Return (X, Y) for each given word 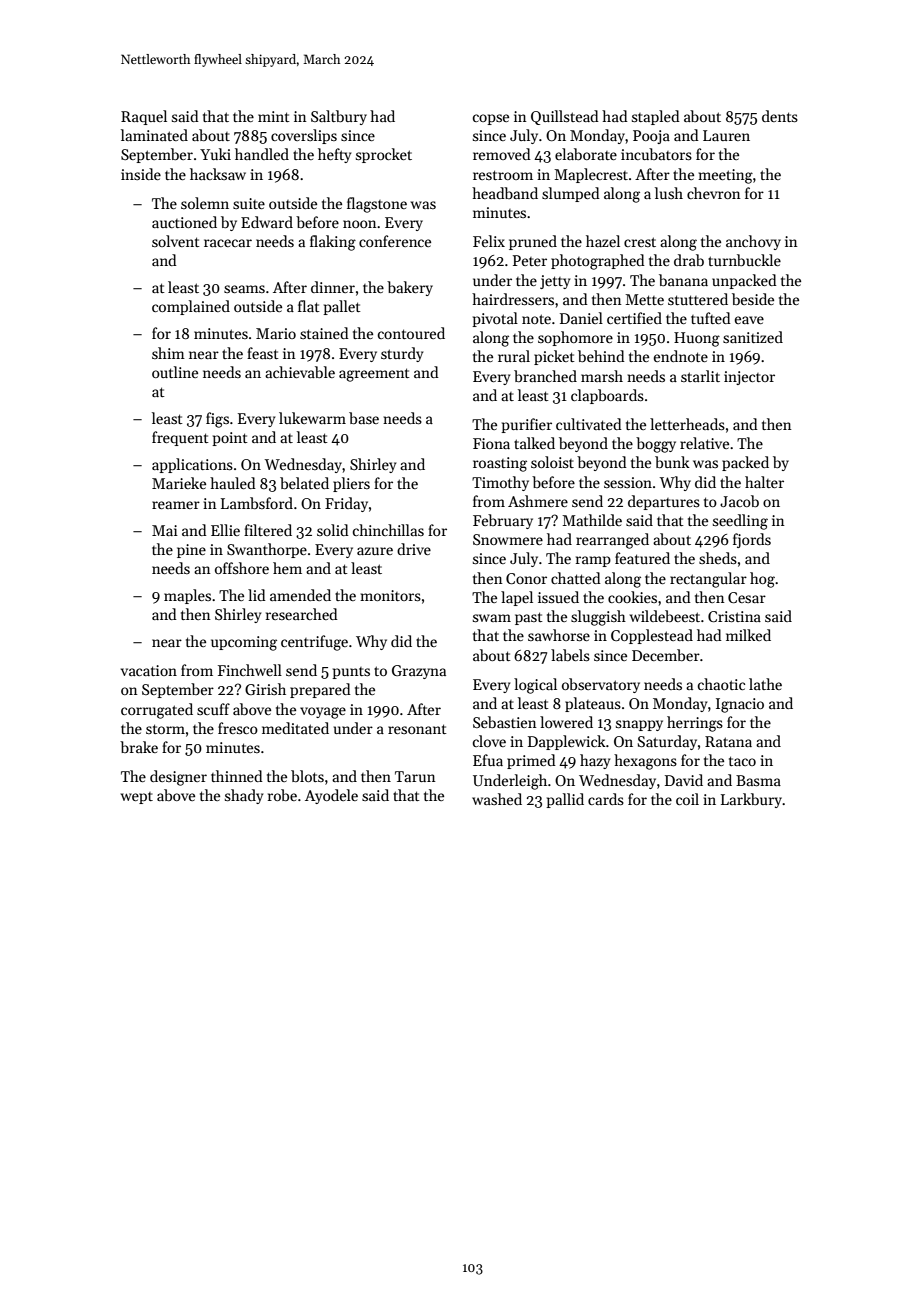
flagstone (377, 205)
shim (168, 353)
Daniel (581, 318)
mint (274, 116)
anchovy (753, 242)
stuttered (698, 299)
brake (139, 747)
